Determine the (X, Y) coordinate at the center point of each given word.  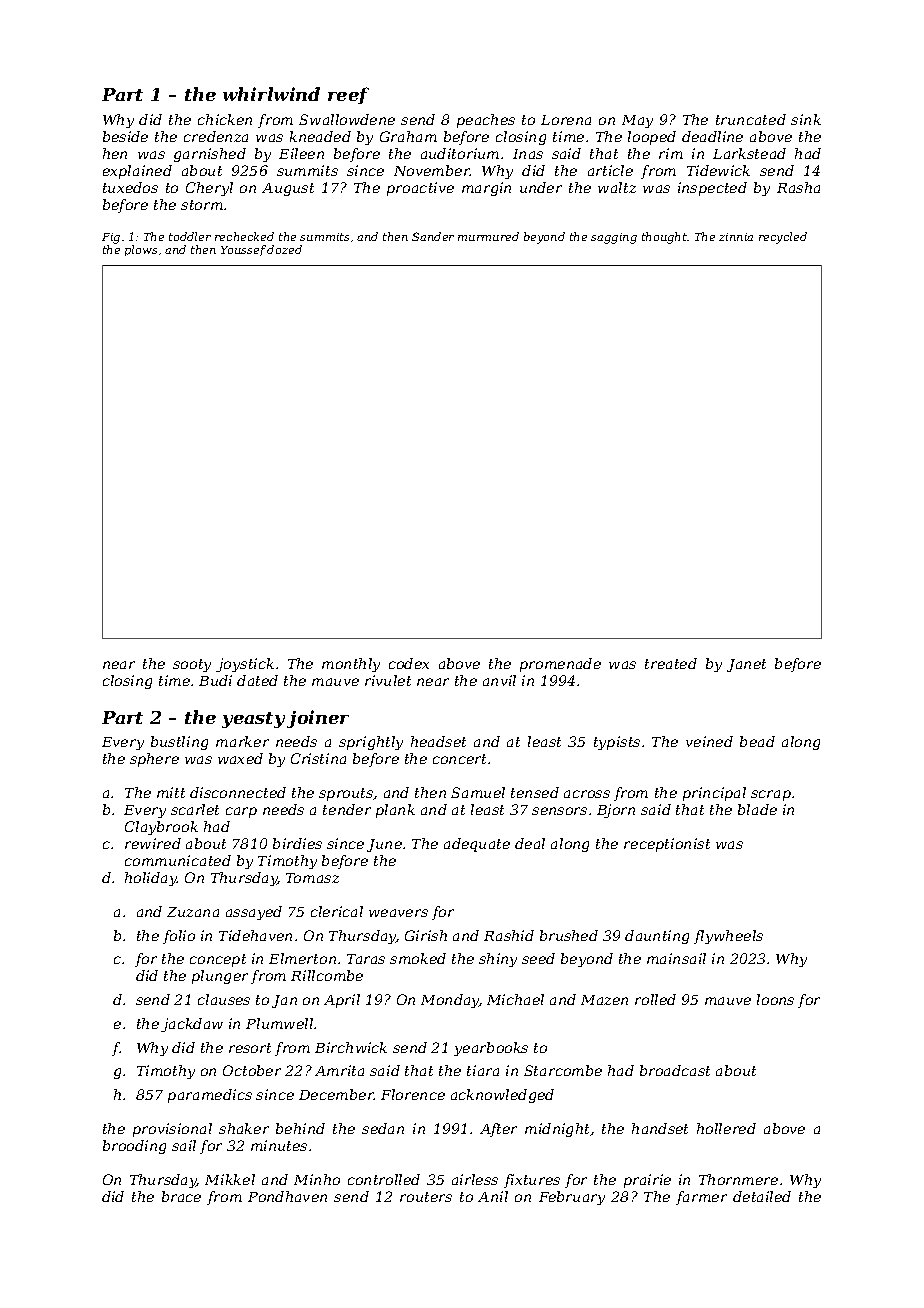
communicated (178, 860)
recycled (783, 238)
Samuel (478, 792)
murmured (488, 236)
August (288, 189)
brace (181, 1196)
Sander (433, 236)
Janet (746, 665)
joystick (245, 665)
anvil (499, 680)
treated (671, 663)
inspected (712, 189)
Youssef (243, 250)
